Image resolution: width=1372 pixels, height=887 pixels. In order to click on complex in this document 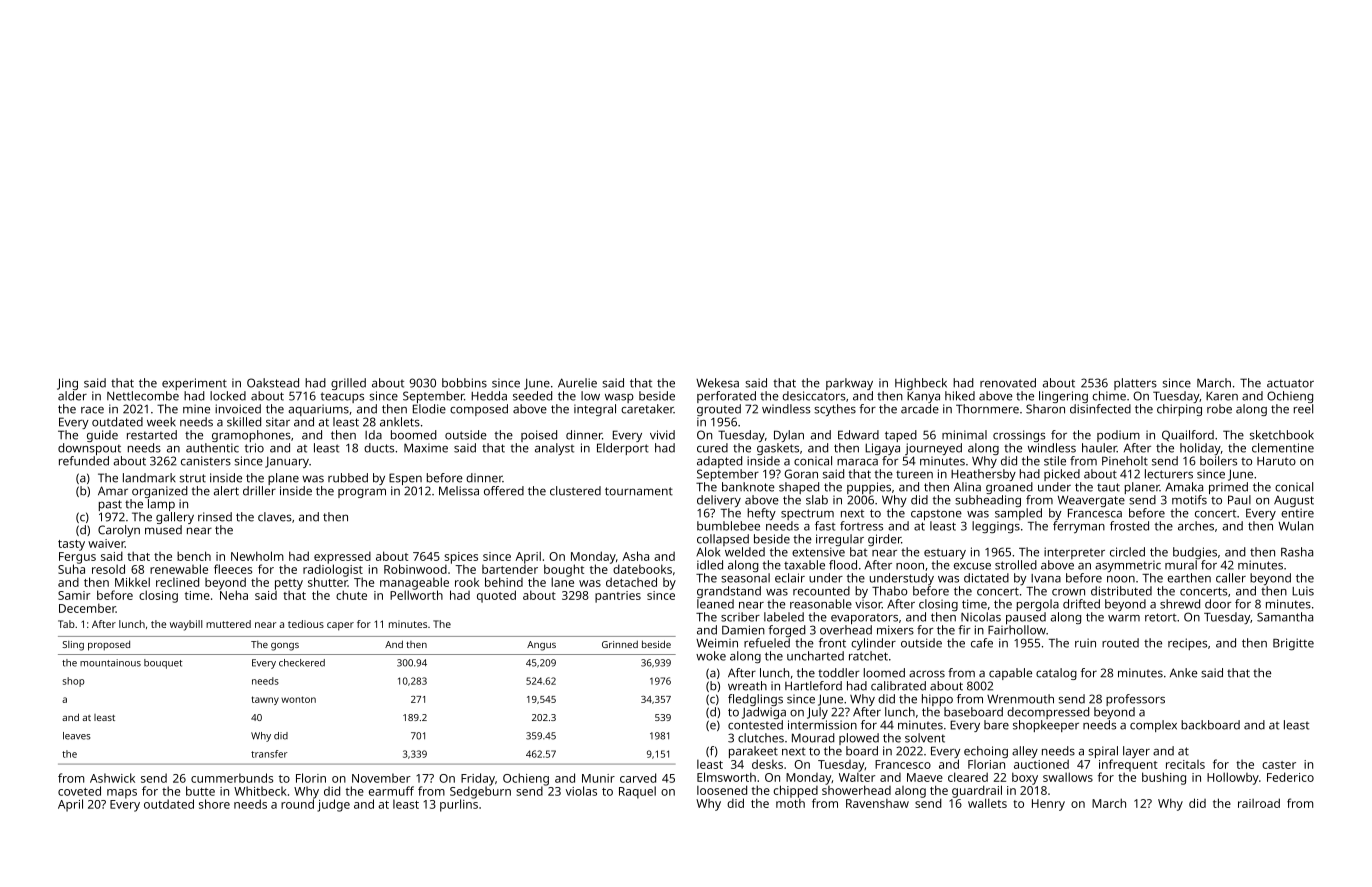, I will do `click(1153, 726)`.
